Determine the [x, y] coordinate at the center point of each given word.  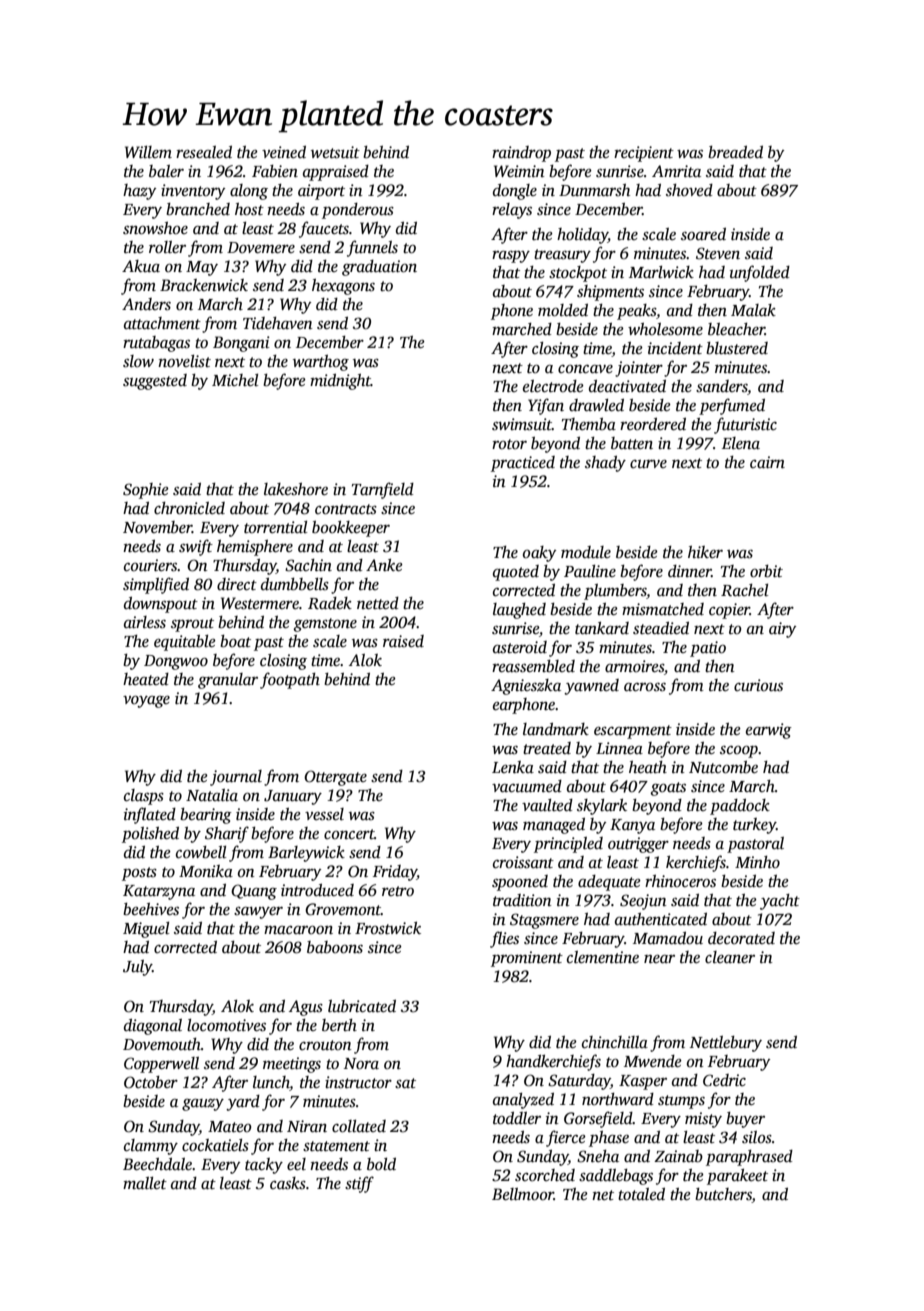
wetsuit [335, 152]
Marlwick [661, 272]
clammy [151, 1147]
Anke [384, 565]
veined [284, 152]
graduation [379, 268]
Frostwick [388, 928]
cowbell [201, 852]
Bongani [241, 344]
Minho [757, 862]
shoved [689, 190]
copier [729, 611]
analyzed [523, 1101]
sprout [192, 625]
